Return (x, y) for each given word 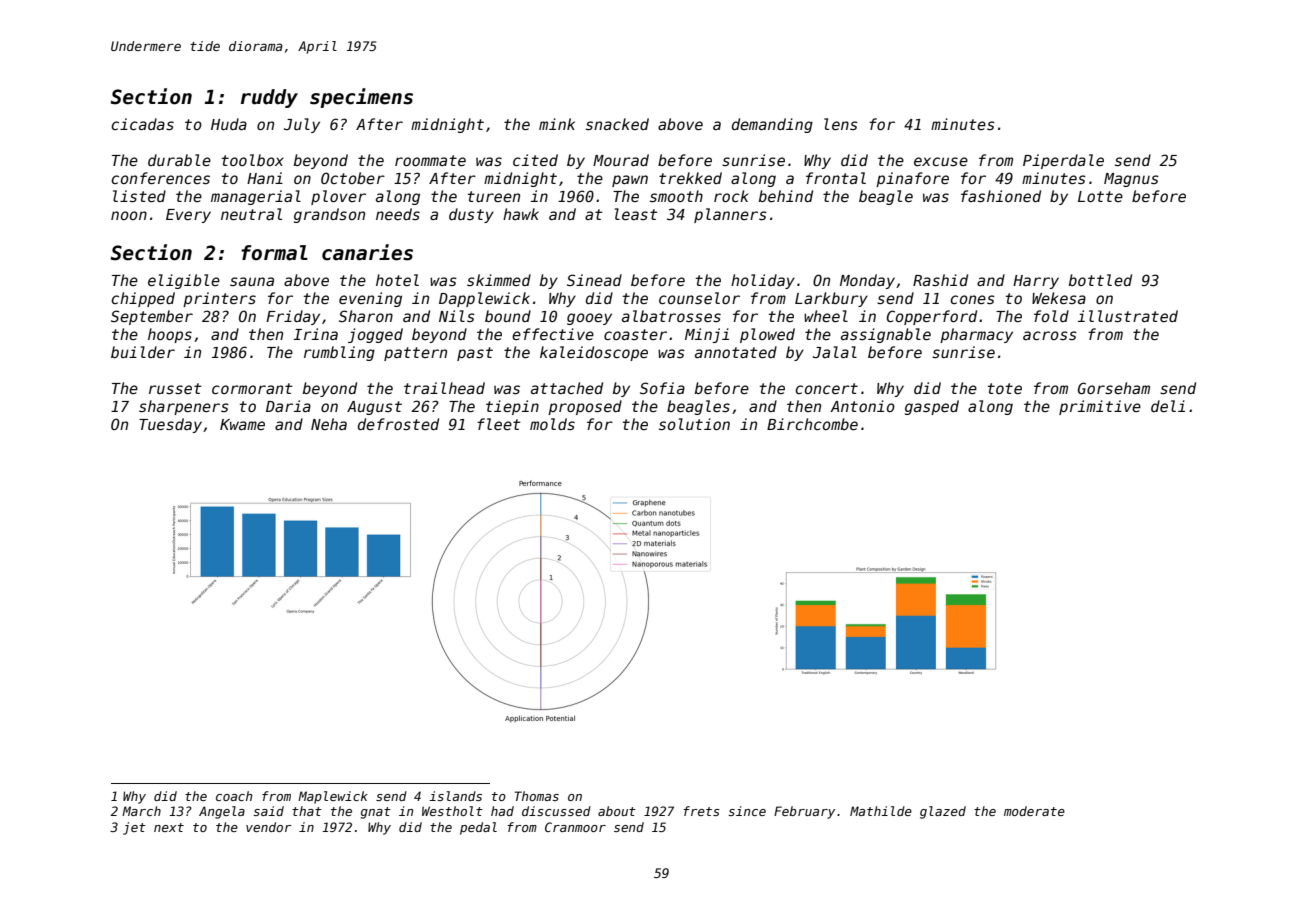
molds (552, 424)
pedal (478, 828)
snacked (617, 124)
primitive (1100, 407)
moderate (1034, 811)
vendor (268, 827)
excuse (941, 161)
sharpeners (184, 407)
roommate (430, 160)
